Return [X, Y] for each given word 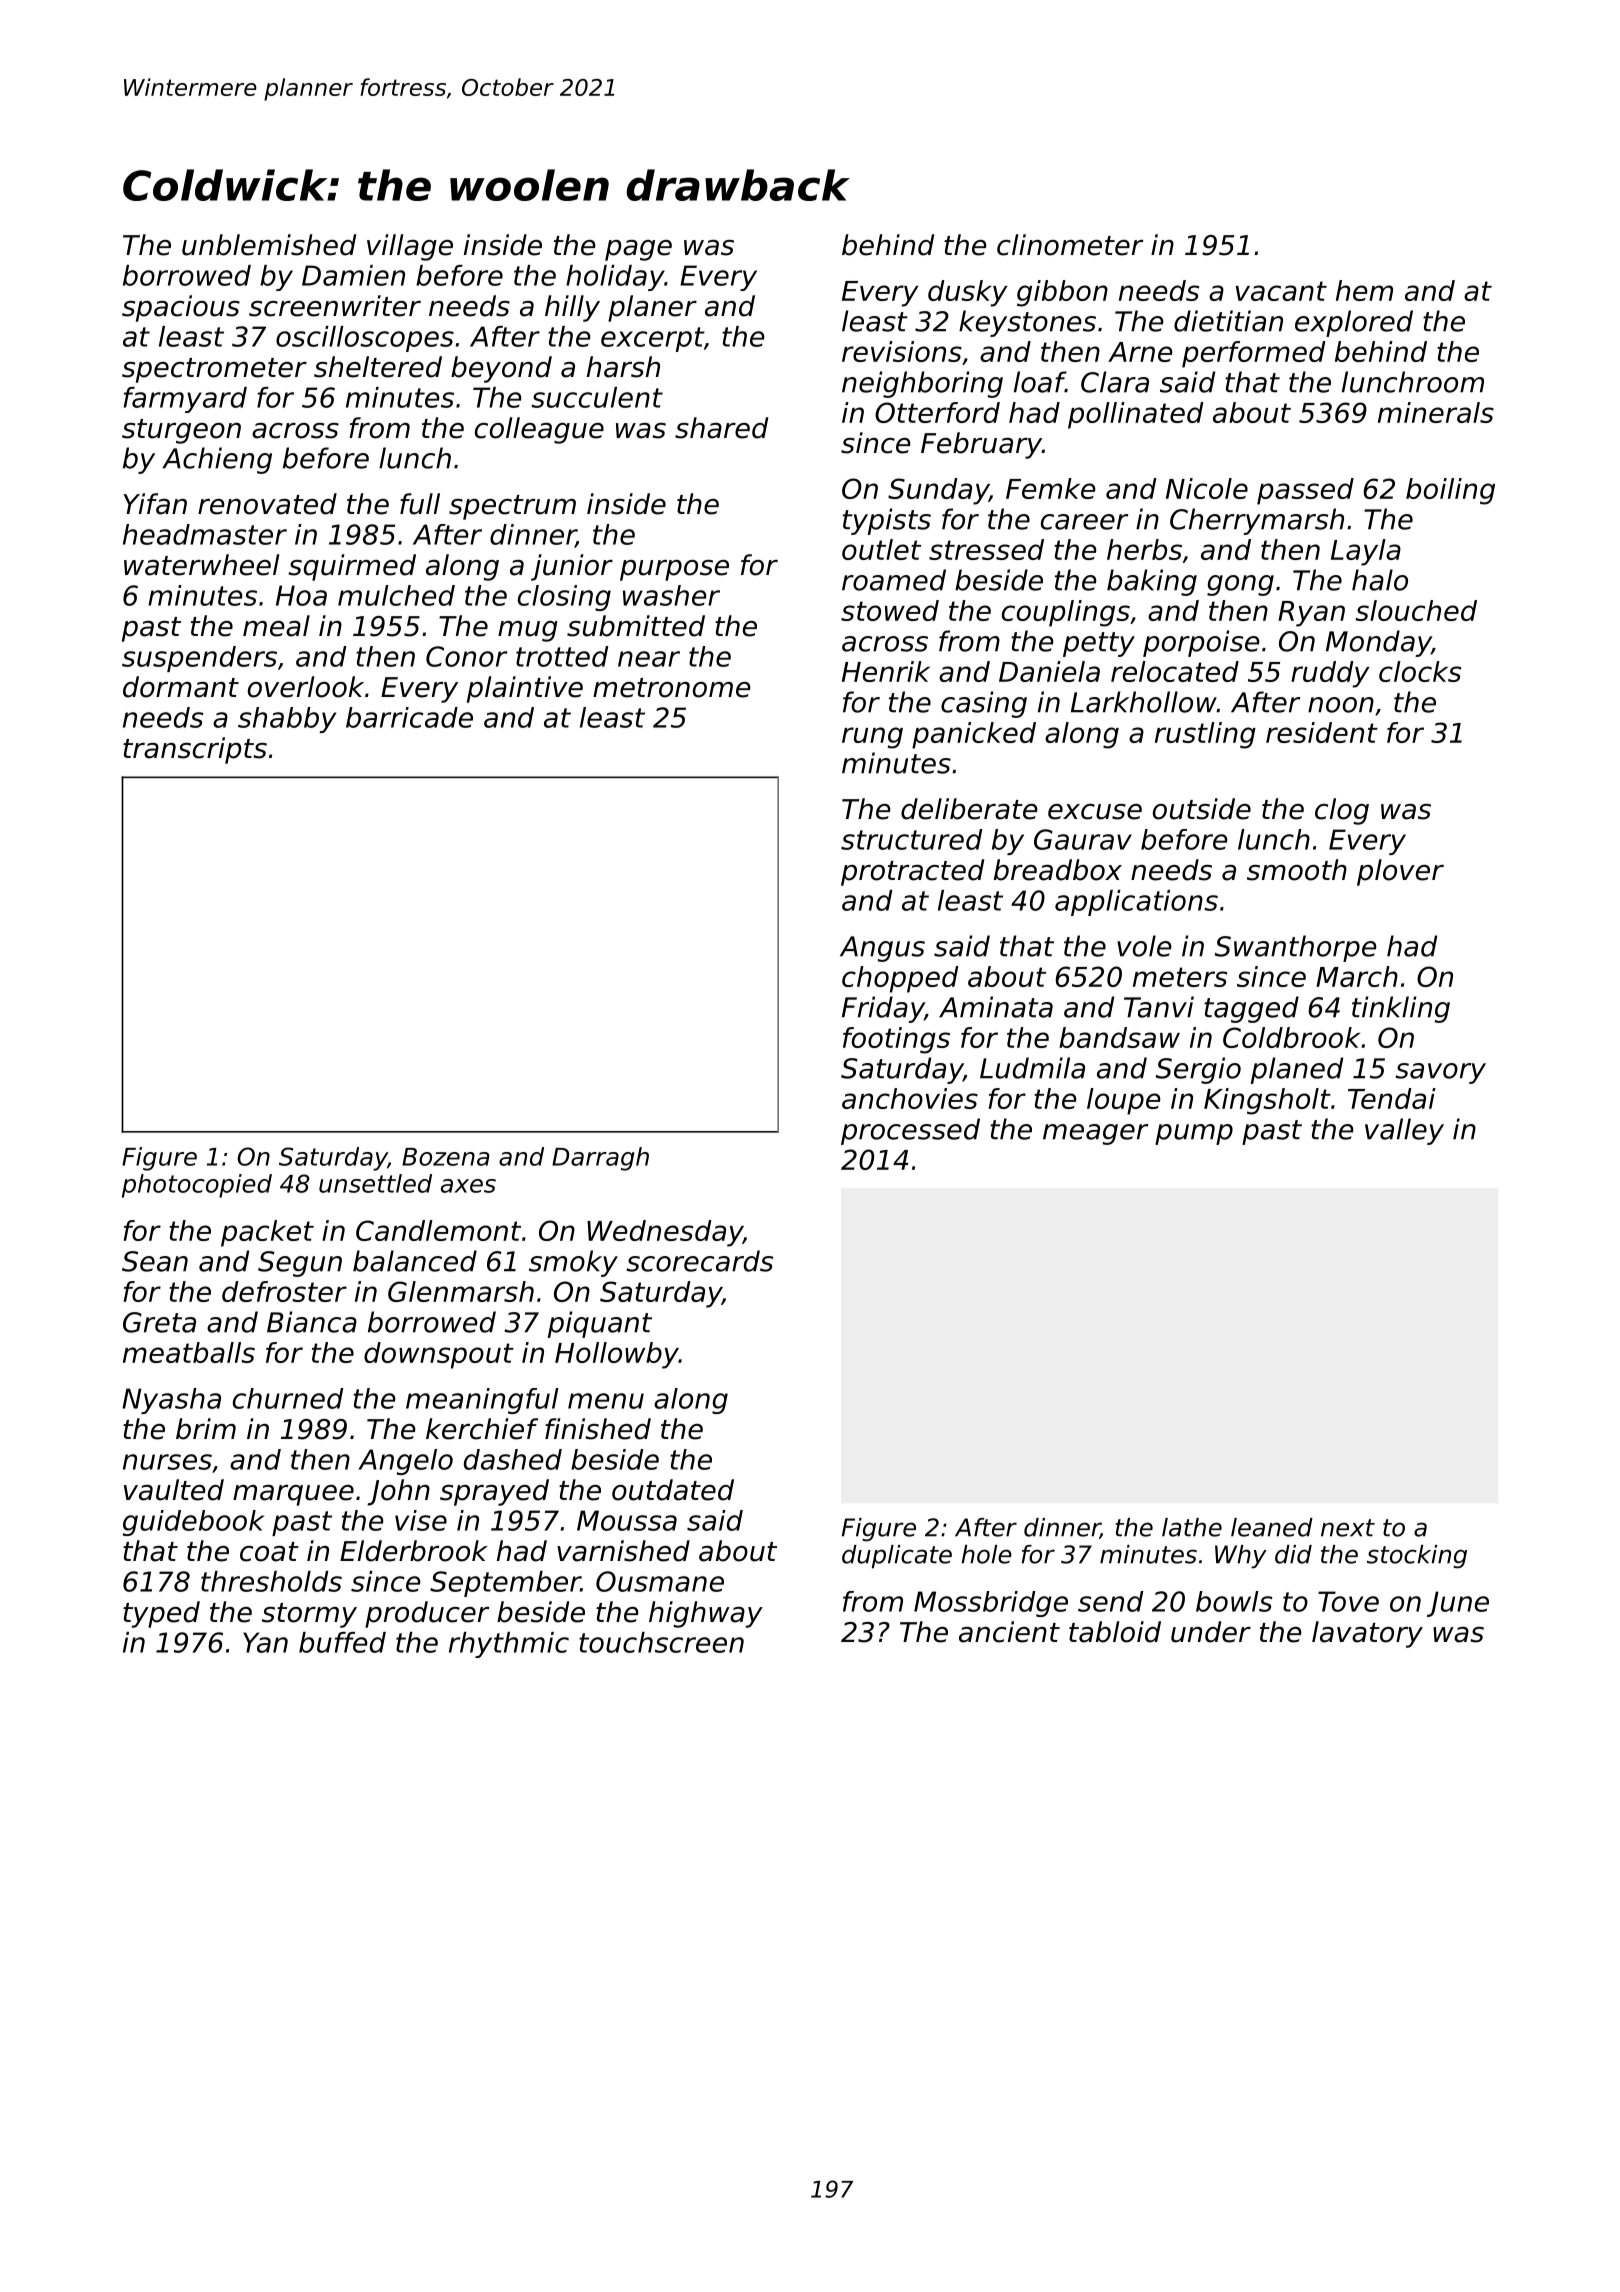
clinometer [1070, 245]
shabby [287, 720]
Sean [155, 1261]
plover [1400, 872]
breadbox [1058, 870]
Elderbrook [414, 1551]
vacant [1281, 291]
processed [910, 1131]
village [410, 247]
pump [1194, 1134]
